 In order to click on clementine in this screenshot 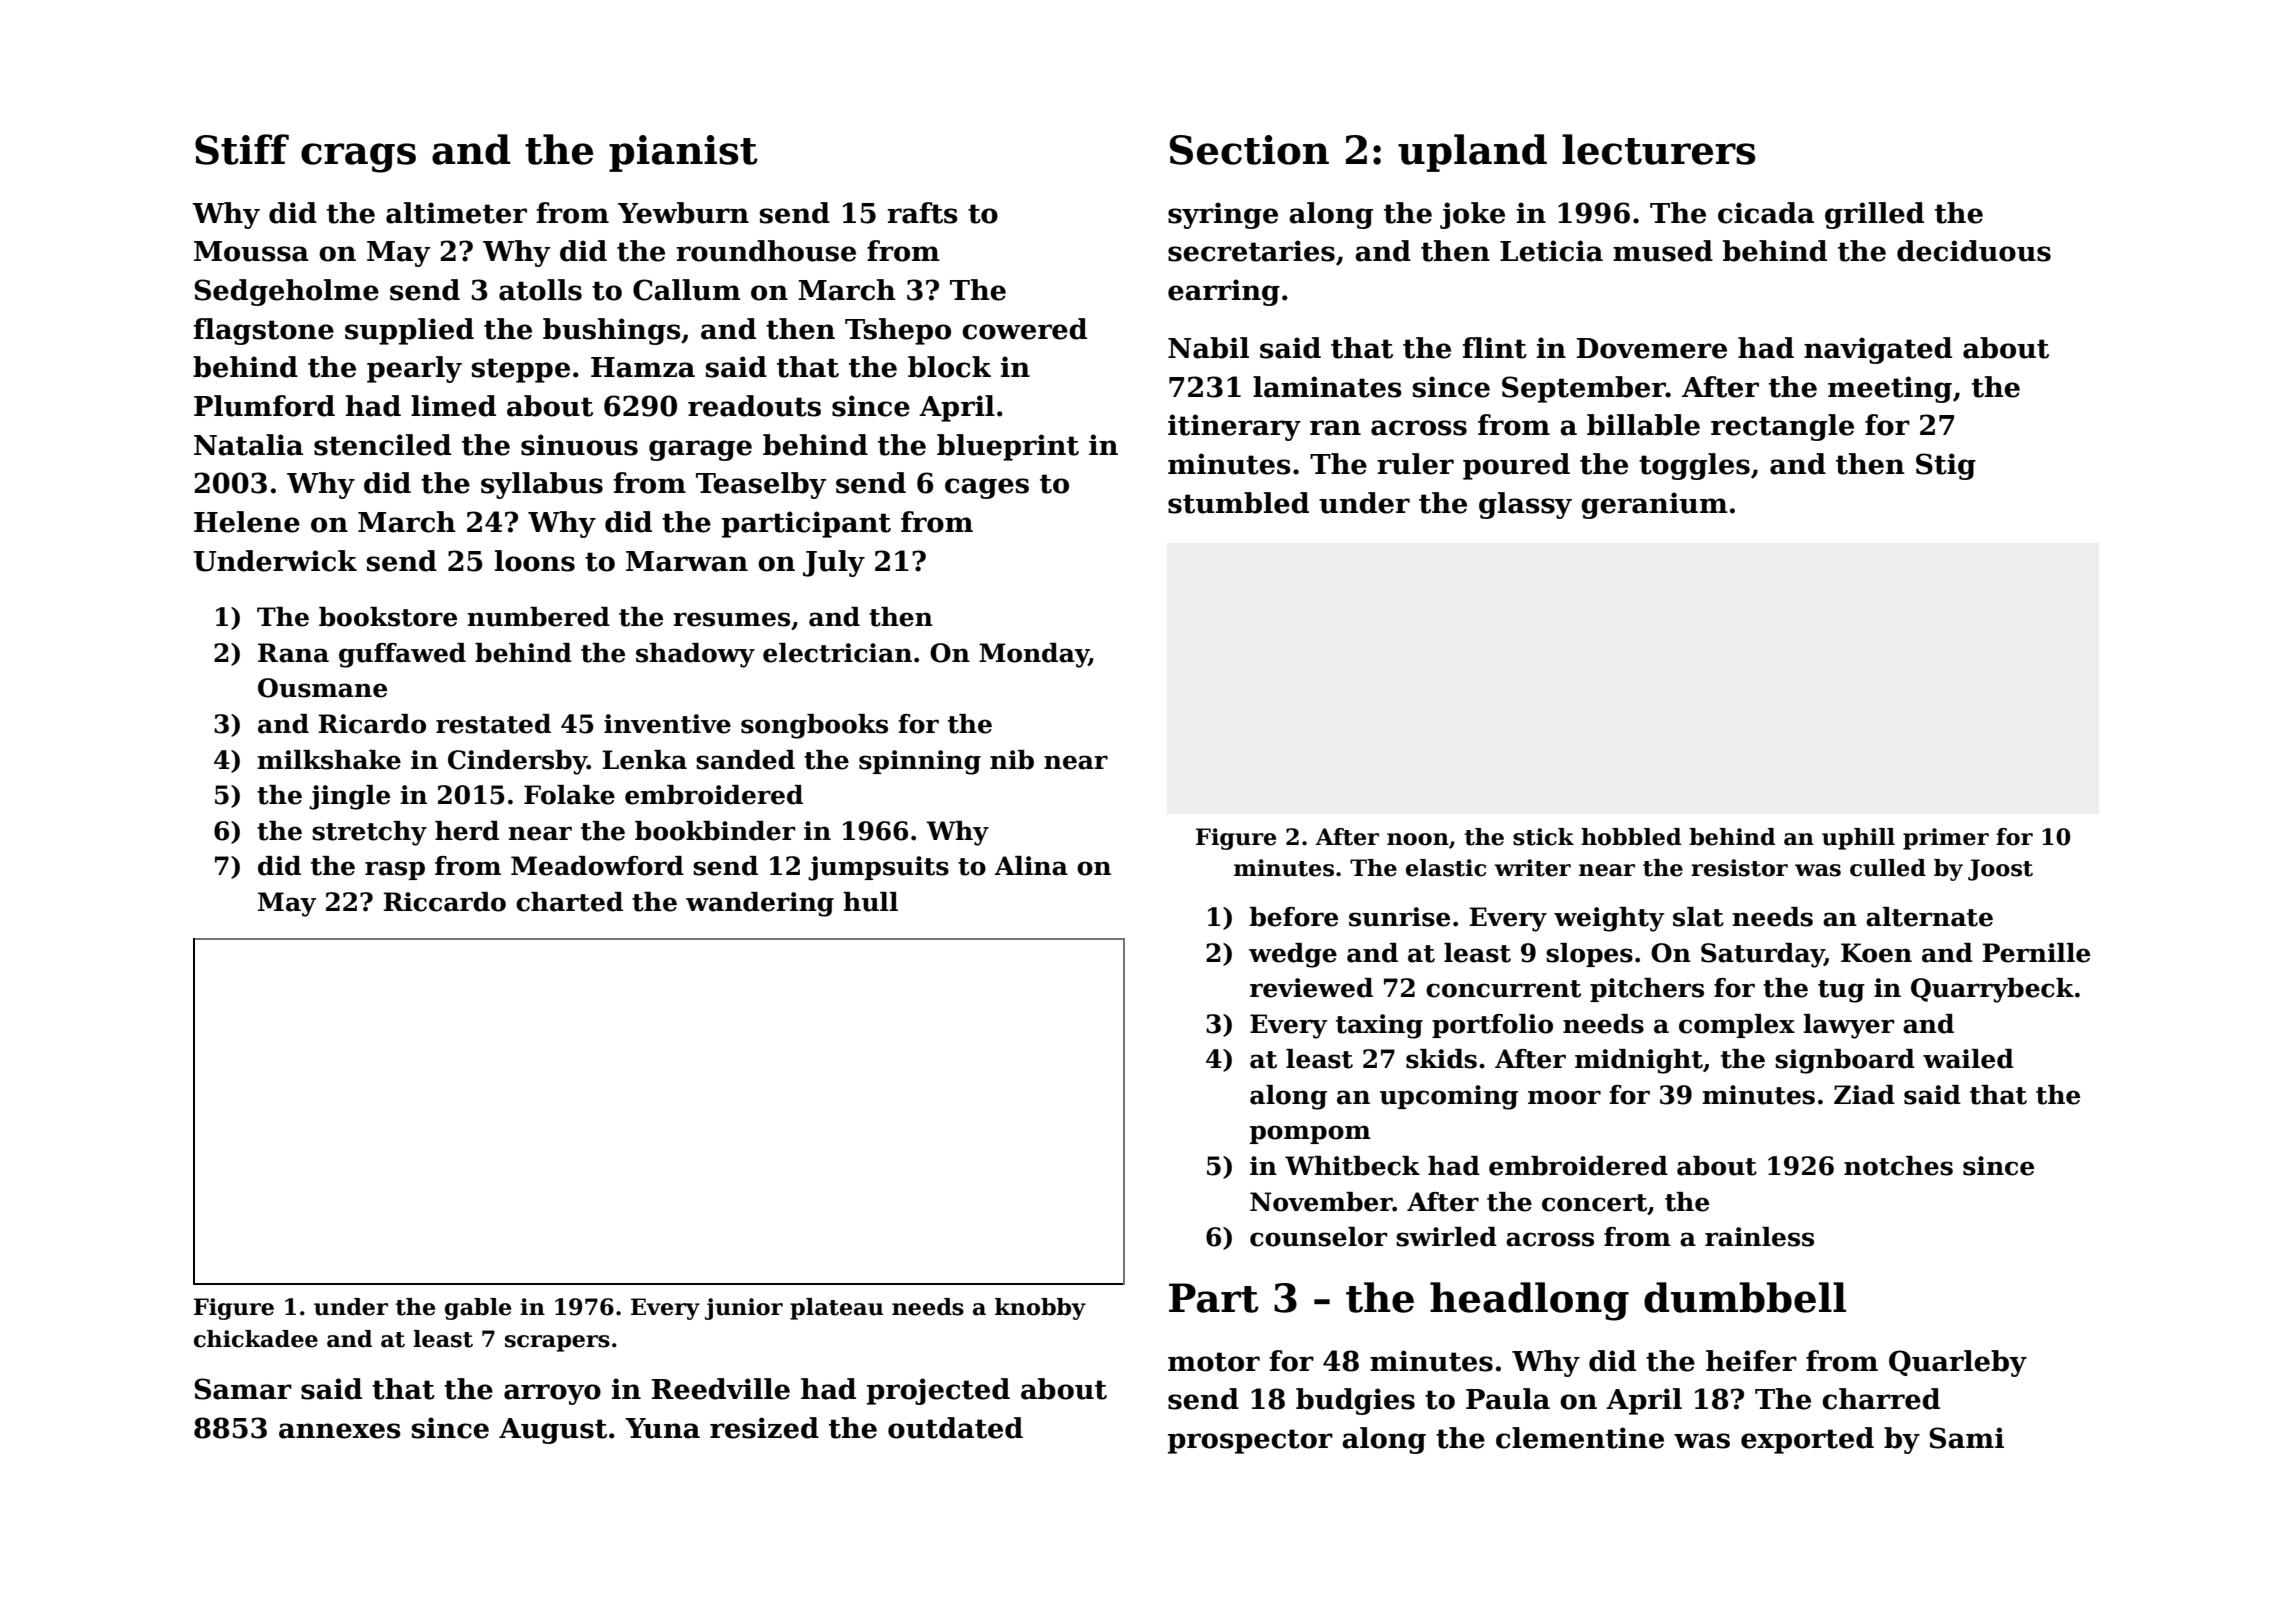, I will do `click(1580, 1438)`.
